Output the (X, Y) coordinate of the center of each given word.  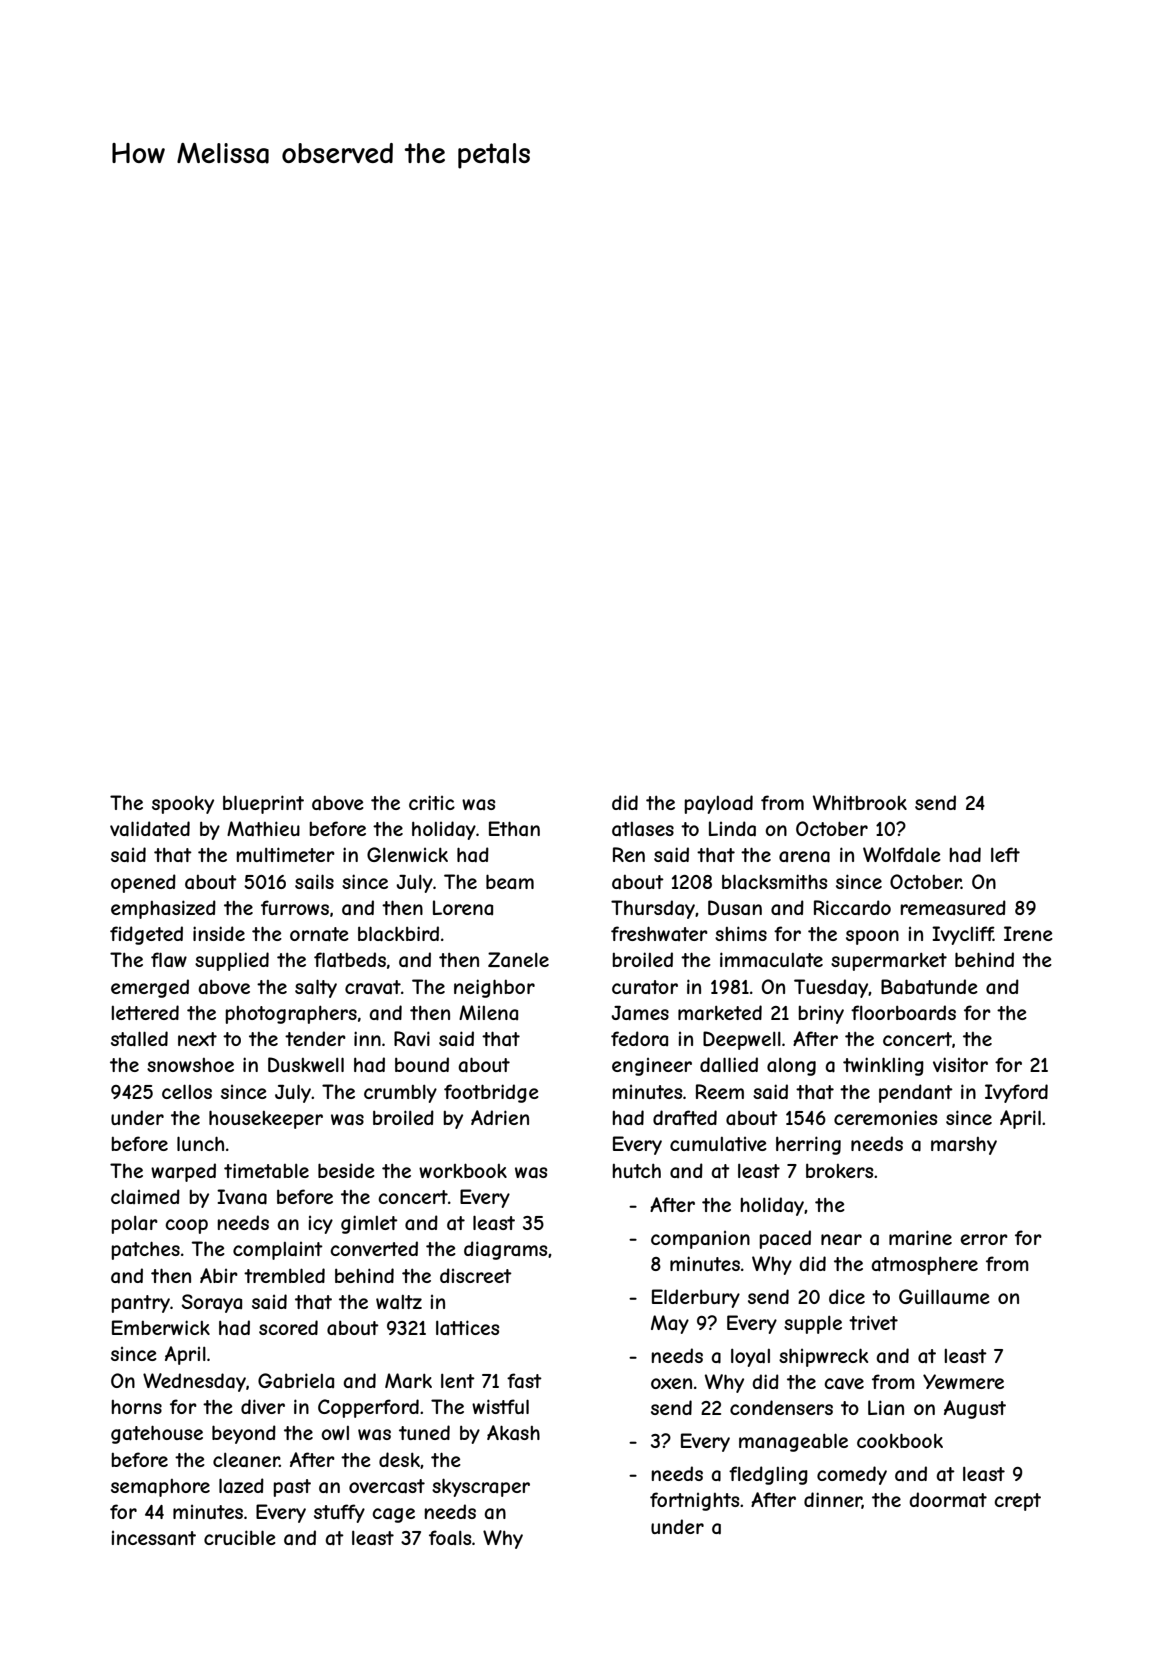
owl (335, 1433)
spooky (183, 805)
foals (450, 1537)
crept (1017, 1502)
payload (718, 804)
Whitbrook (860, 802)
